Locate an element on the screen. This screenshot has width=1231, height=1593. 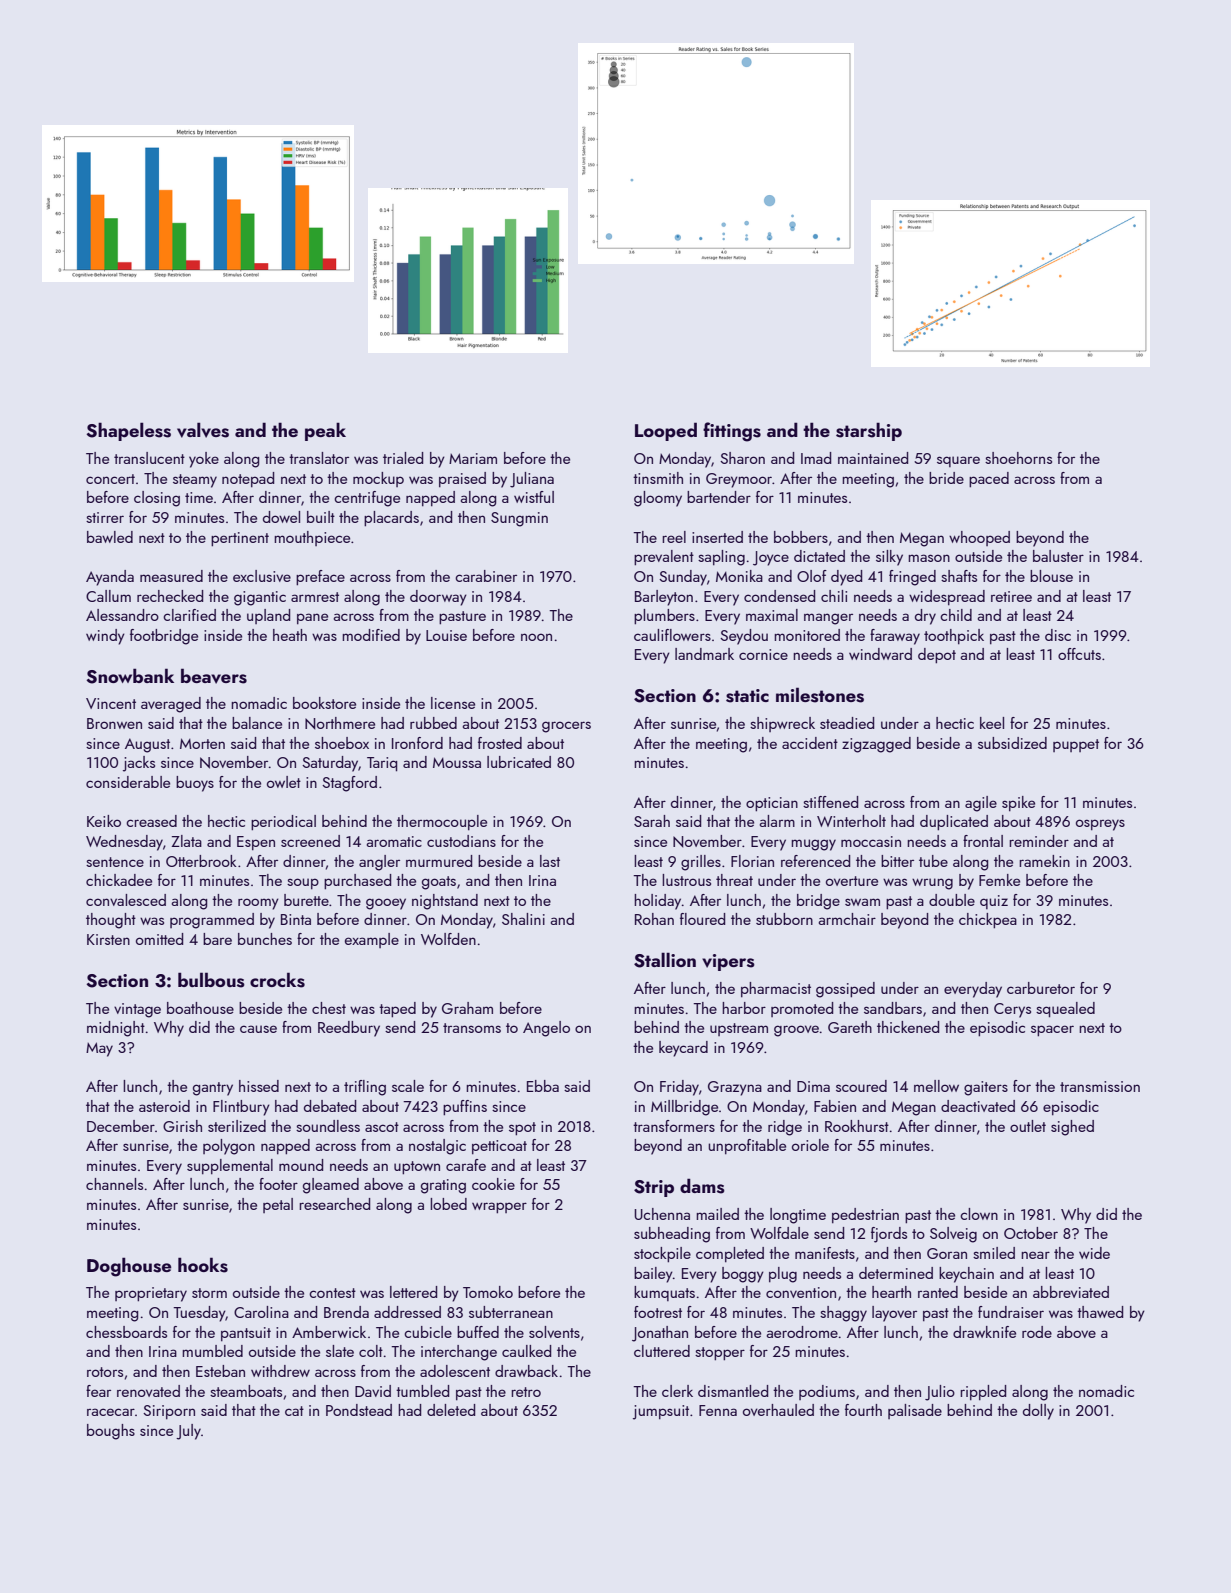
lubricated is located at coordinates (519, 762).
